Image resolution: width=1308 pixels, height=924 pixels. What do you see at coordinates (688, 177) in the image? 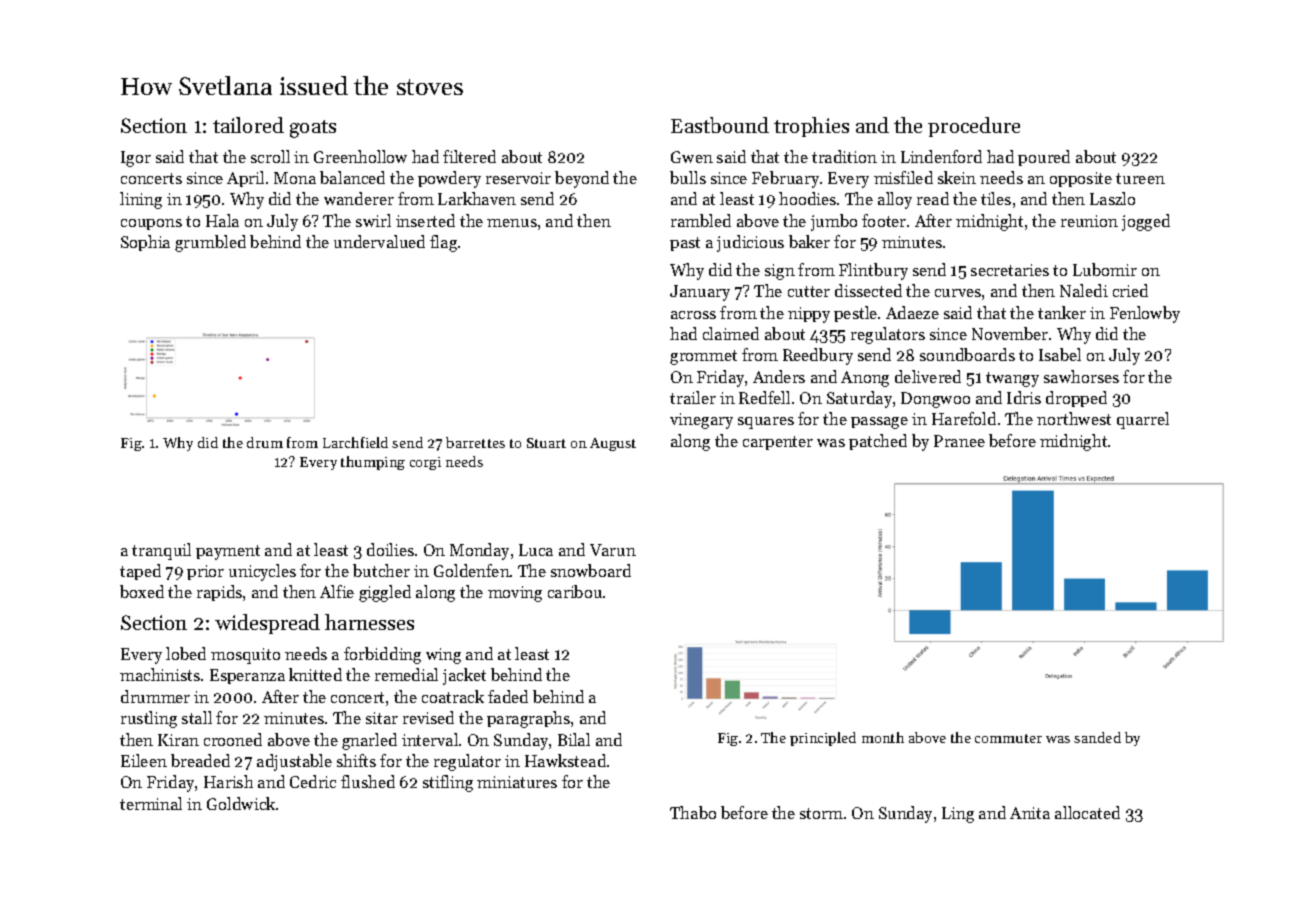
I see `bulls` at bounding box center [688, 177].
